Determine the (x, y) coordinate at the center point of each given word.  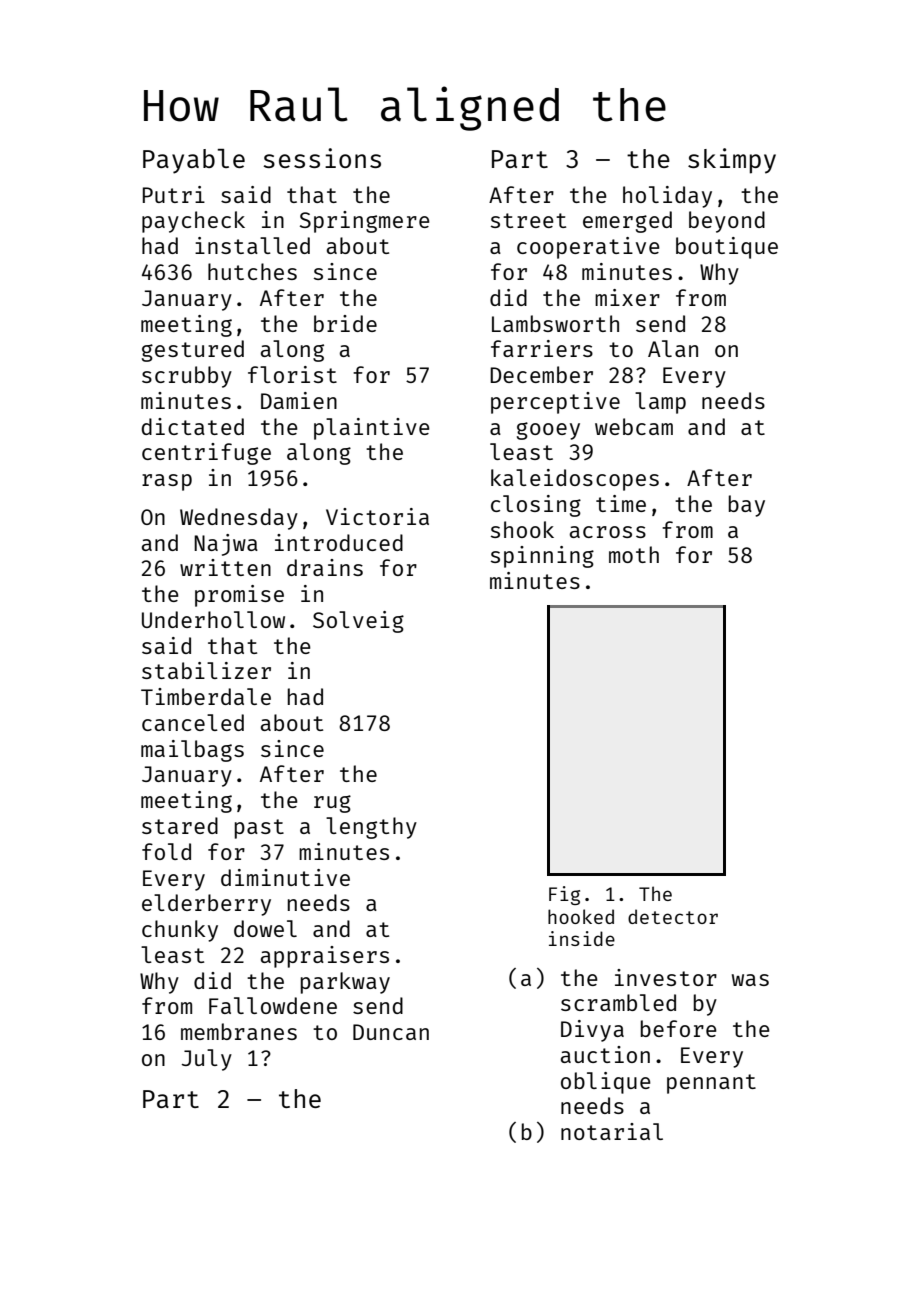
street (528, 220)
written (225, 567)
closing (536, 506)
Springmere (365, 222)
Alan (673, 348)
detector (673, 916)
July (207, 1060)
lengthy (371, 828)
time (621, 503)
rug (332, 804)
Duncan (391, 1032)
